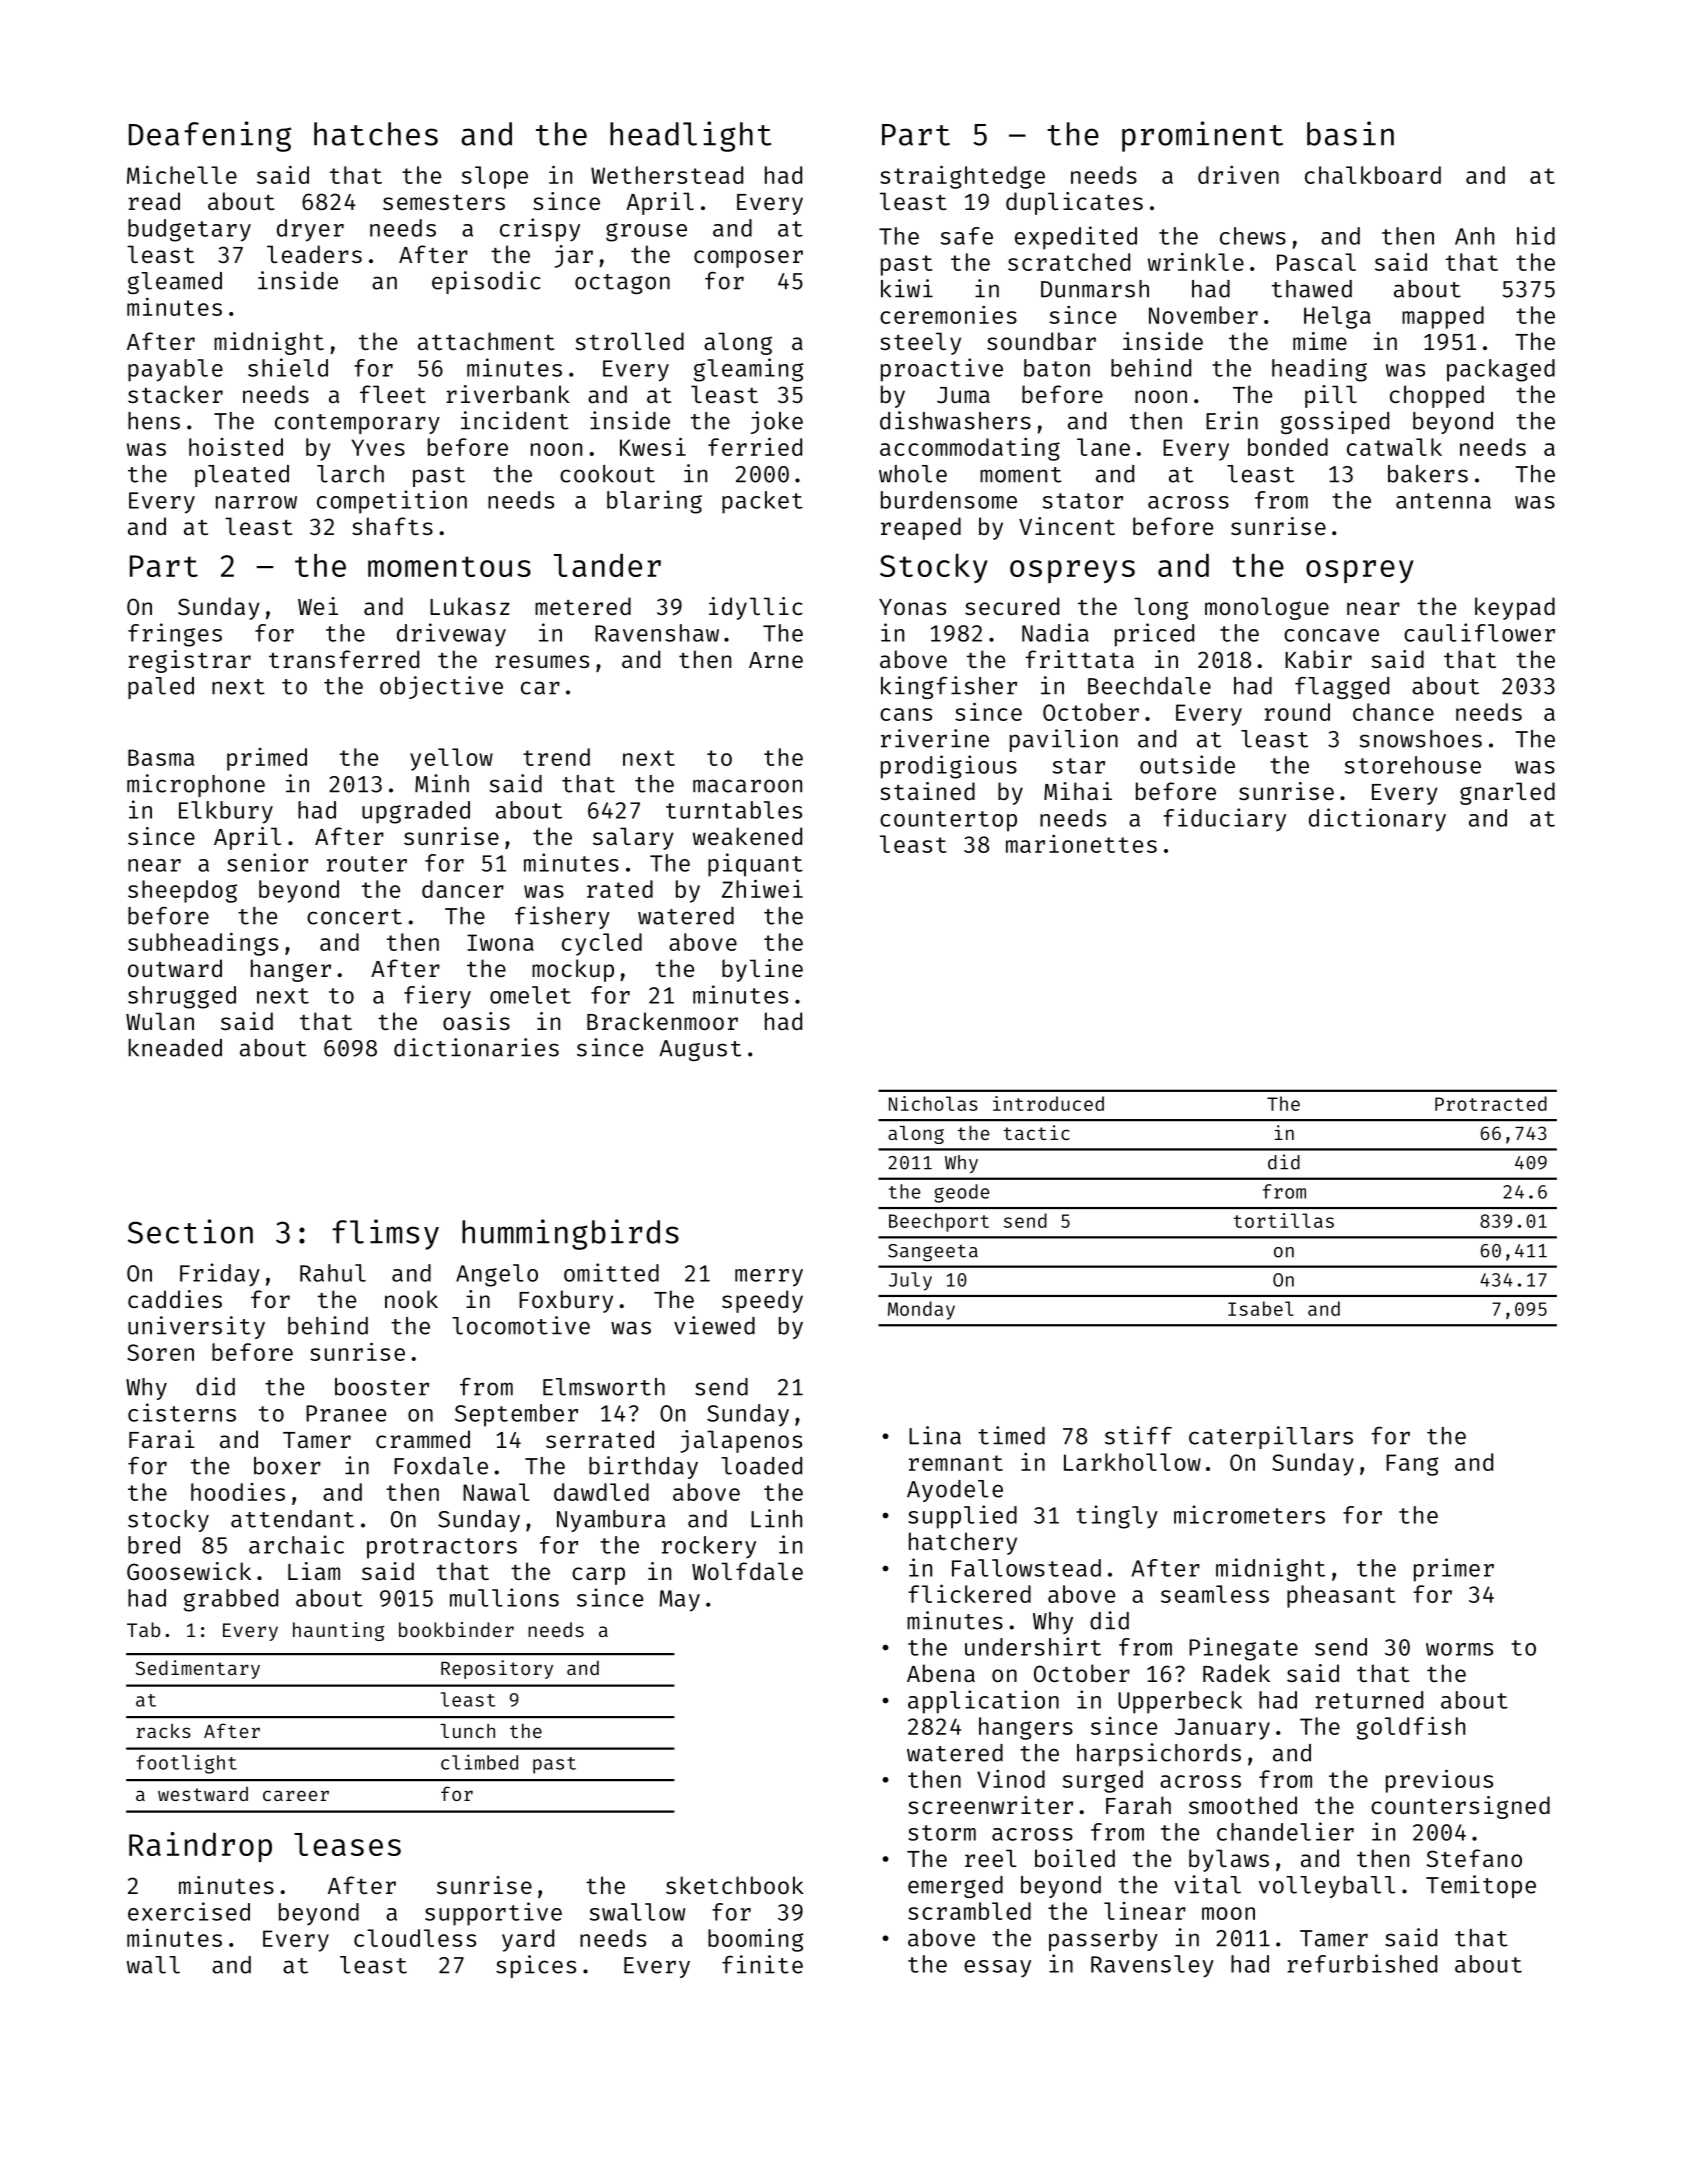  Describe the element at coordinates (210, 136) in the screenshot. I see `Deafening` at that location.
